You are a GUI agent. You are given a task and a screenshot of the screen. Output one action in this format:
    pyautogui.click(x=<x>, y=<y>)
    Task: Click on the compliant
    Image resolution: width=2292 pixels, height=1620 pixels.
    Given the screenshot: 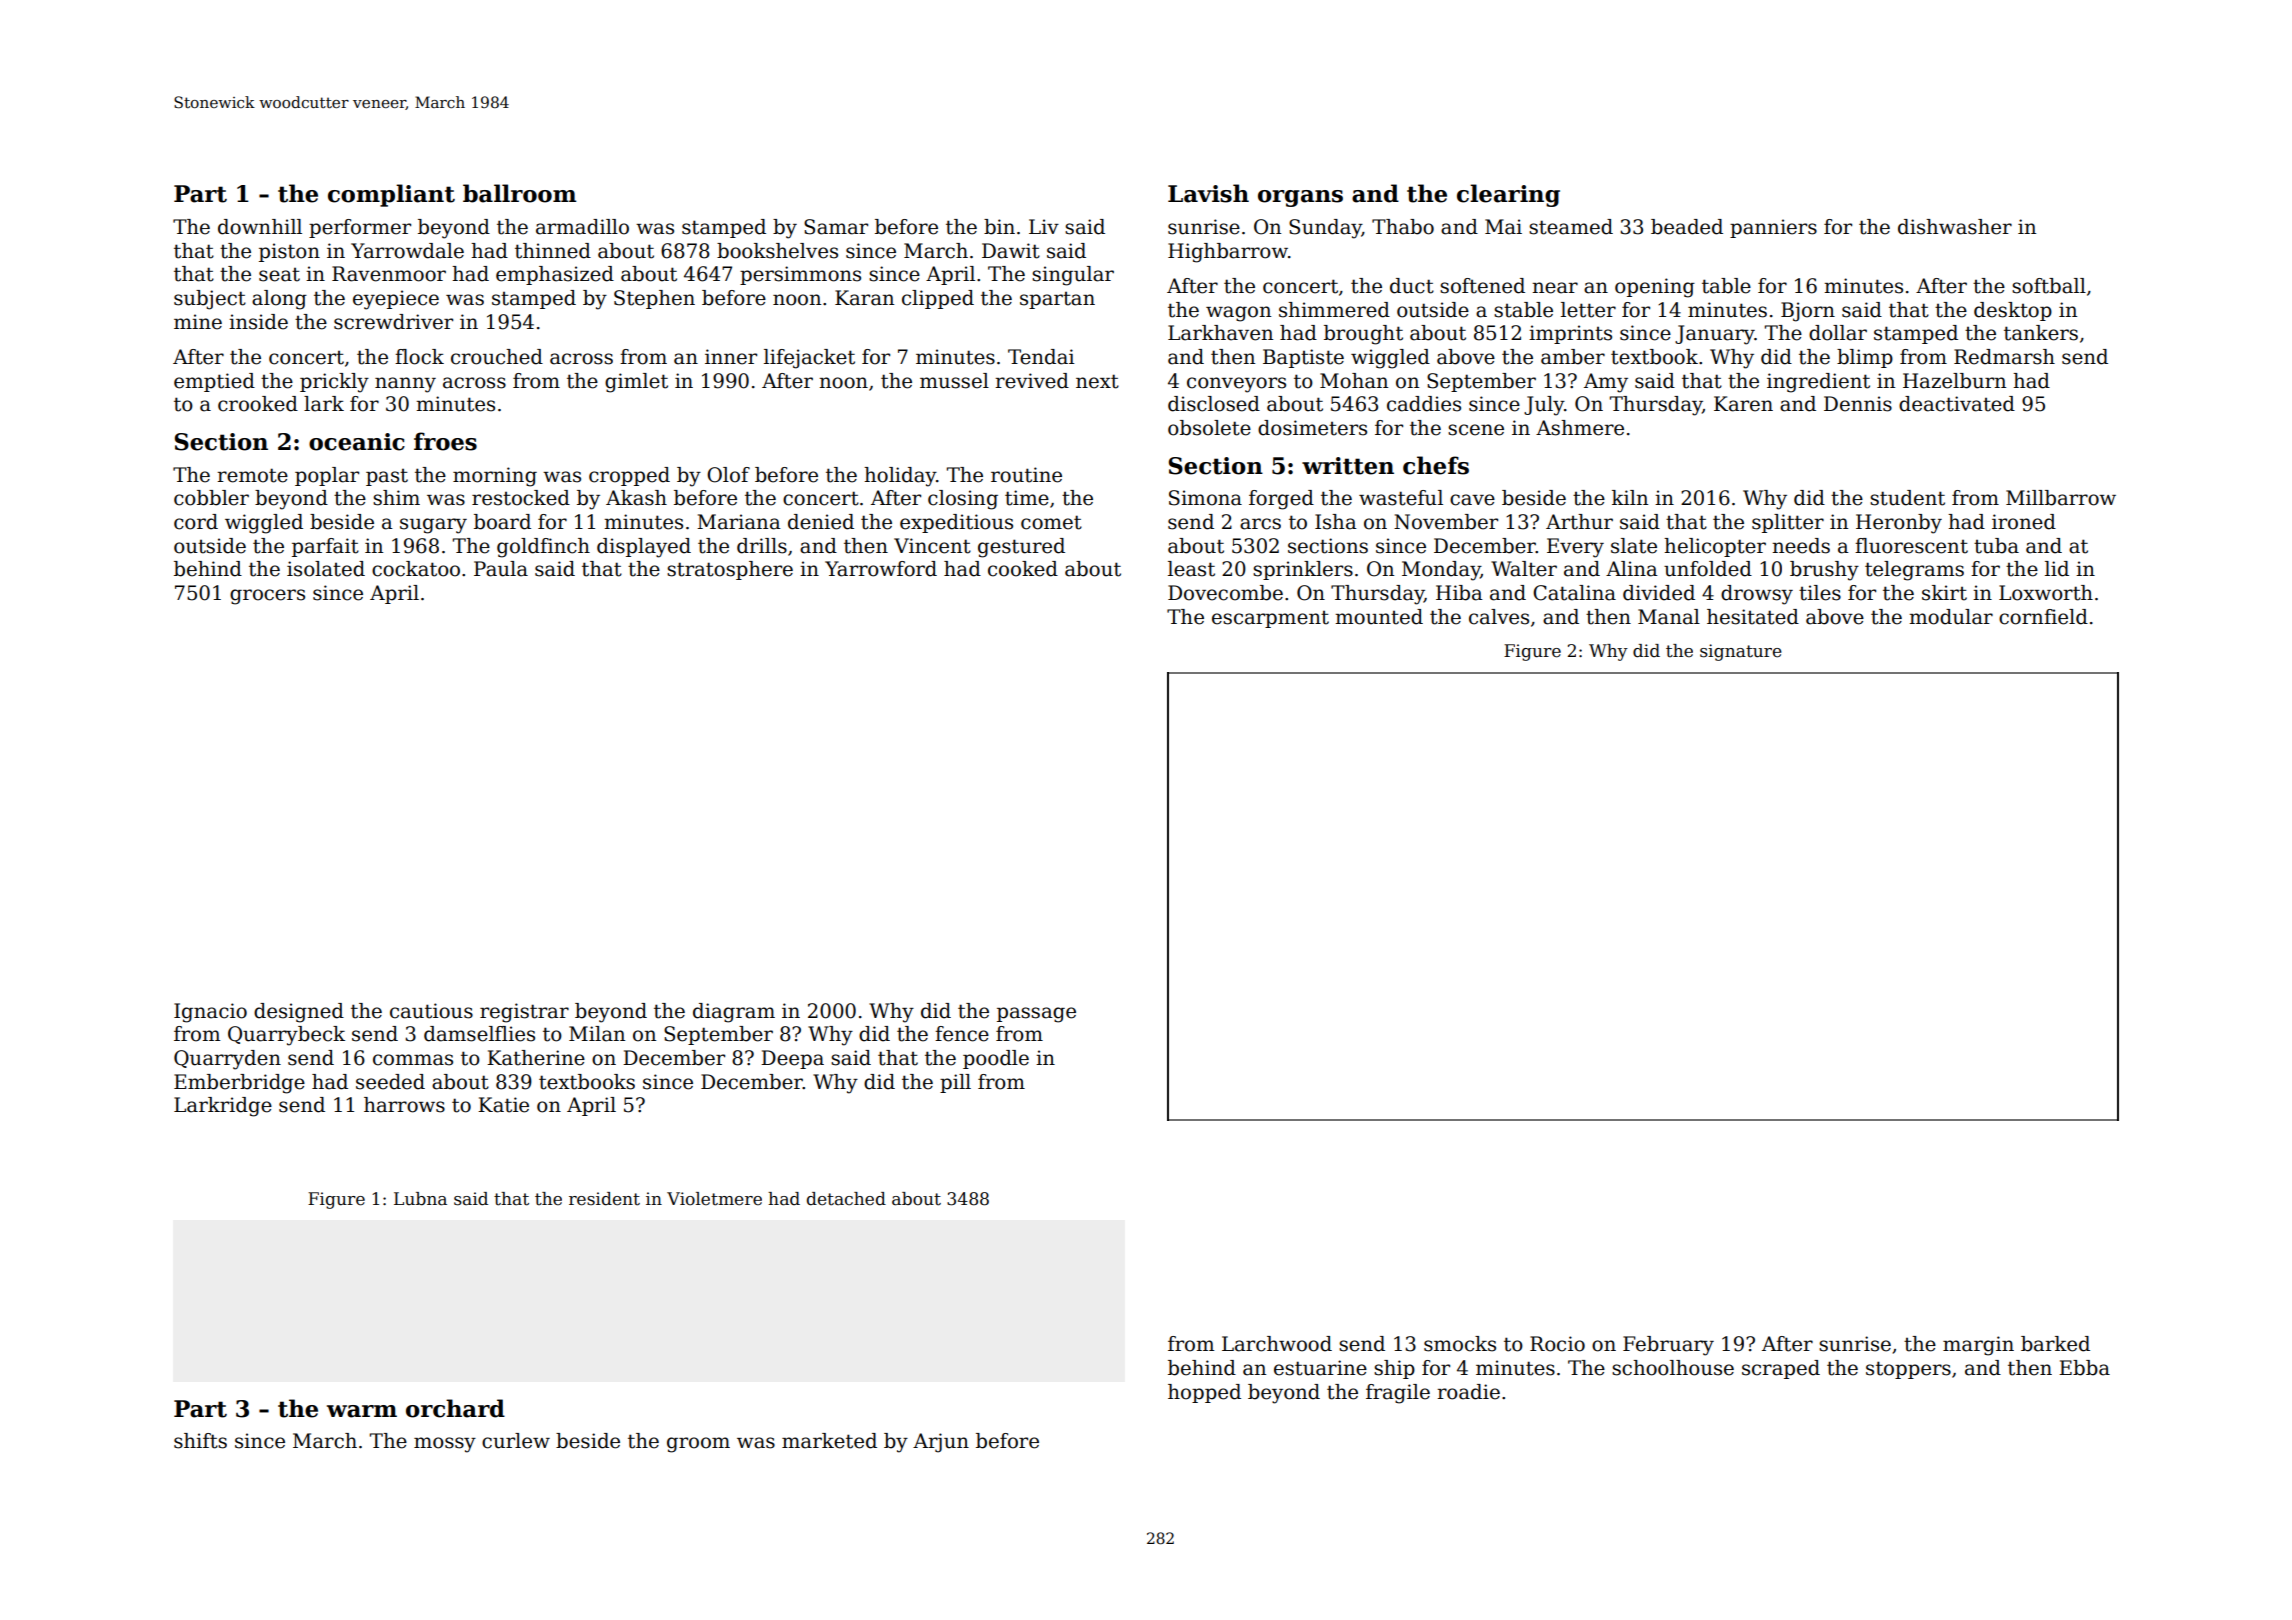 What is the action you would take?
    pyautogui.click(x=391, y=195)
